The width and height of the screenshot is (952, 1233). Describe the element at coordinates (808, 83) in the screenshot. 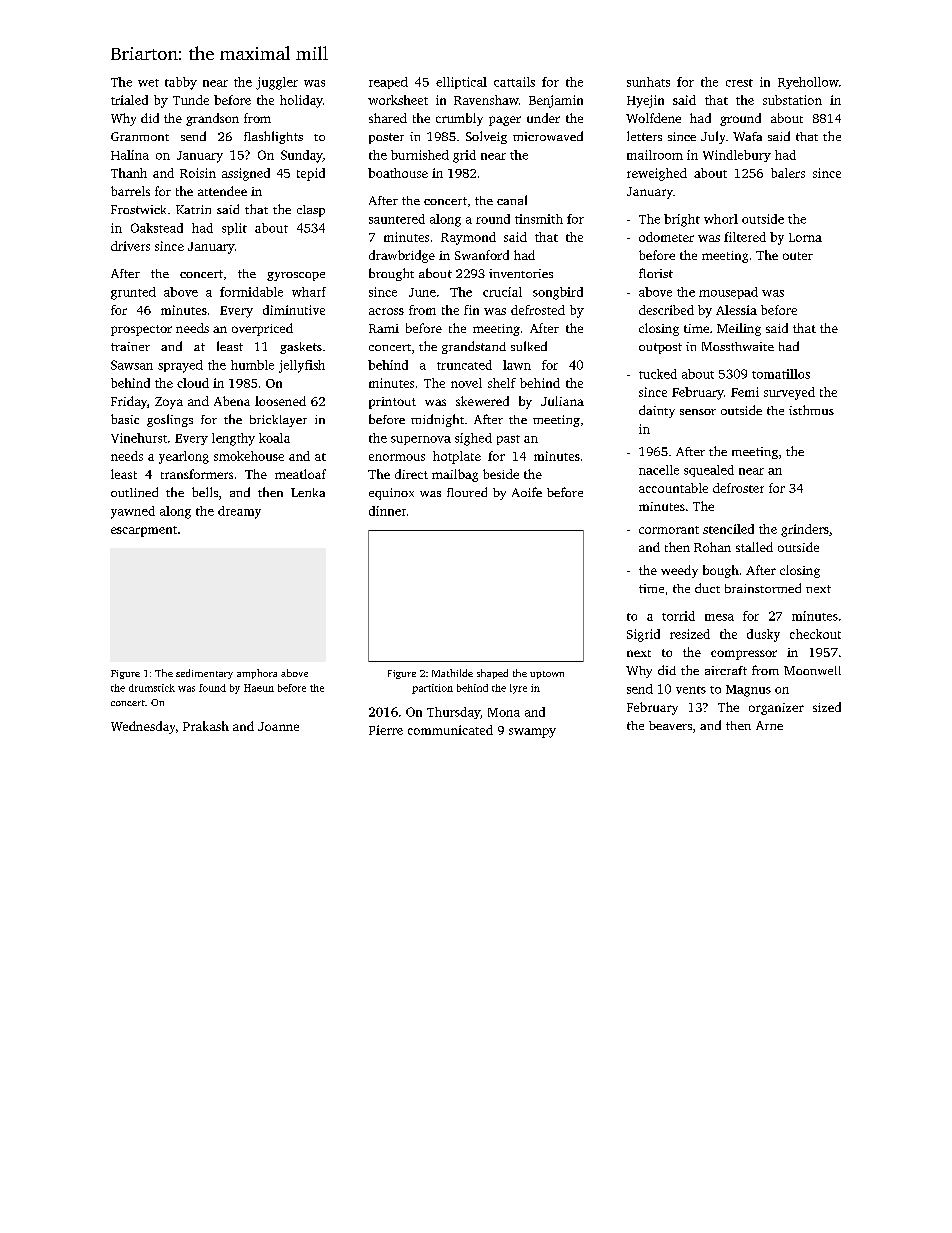

I see `Ryehollow` at that location.
